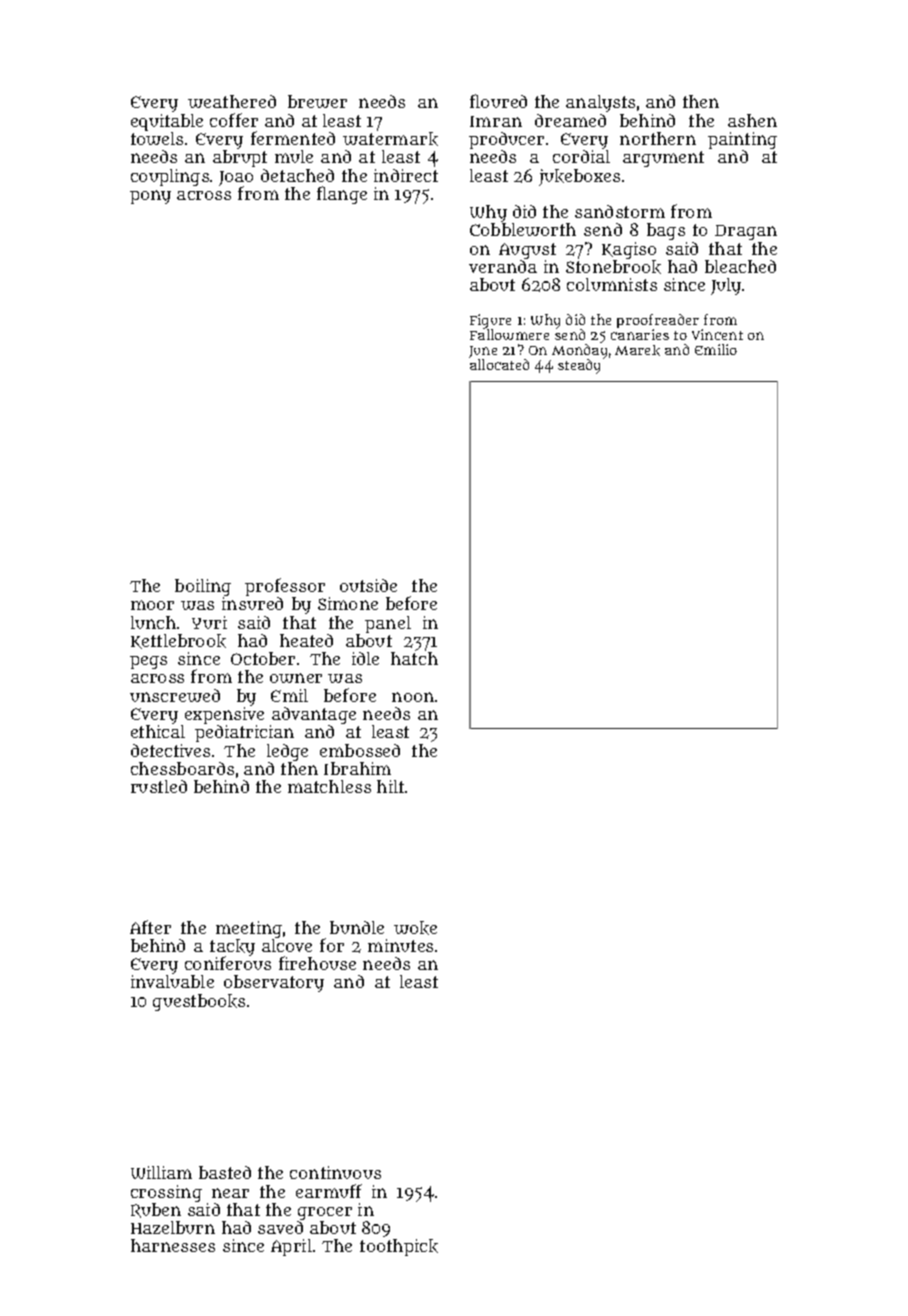 Image resolution: width=908 pixels, height=1316 pixels. I want to click on weathered, so click(232, 101).
